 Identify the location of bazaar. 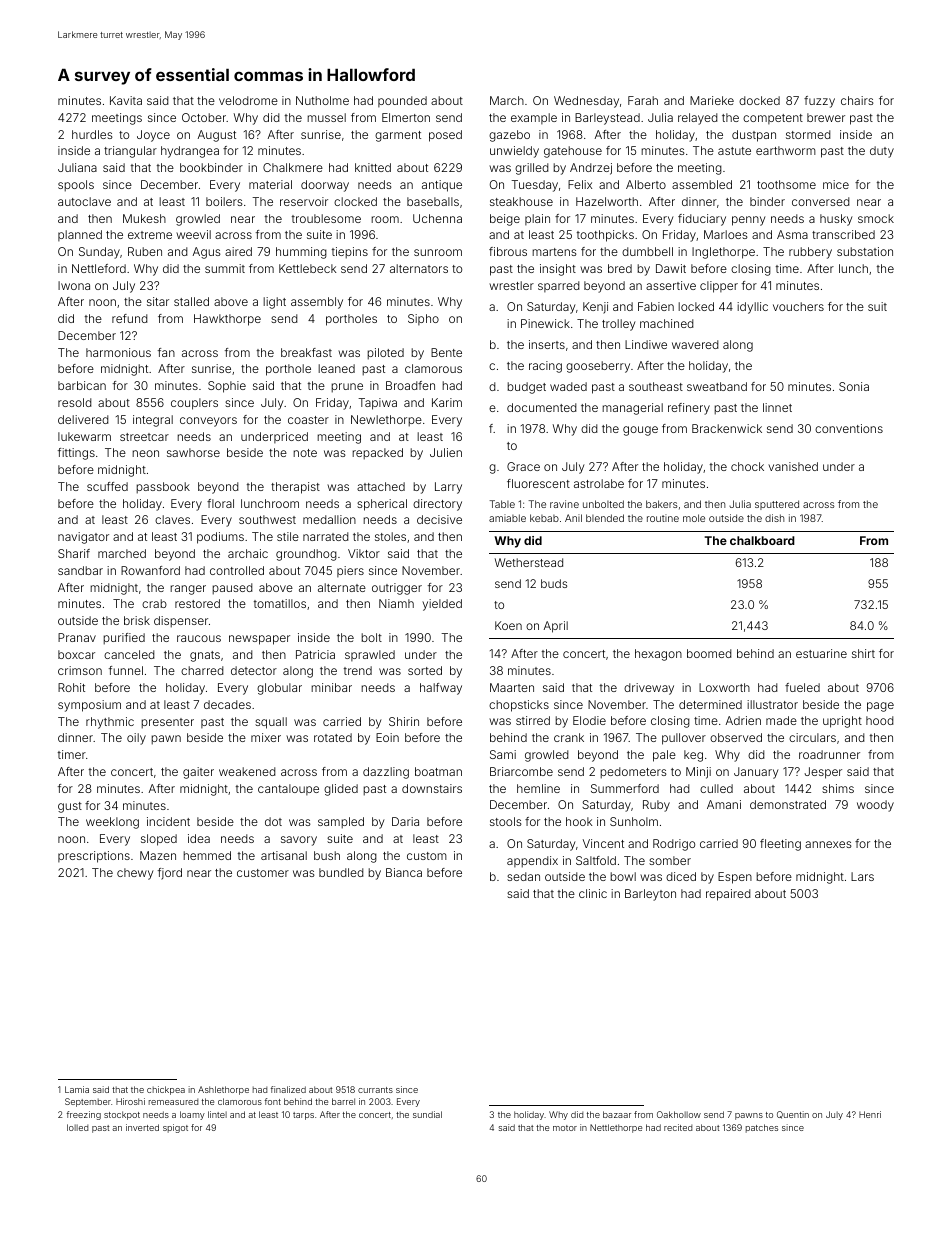
(617, 1114).
